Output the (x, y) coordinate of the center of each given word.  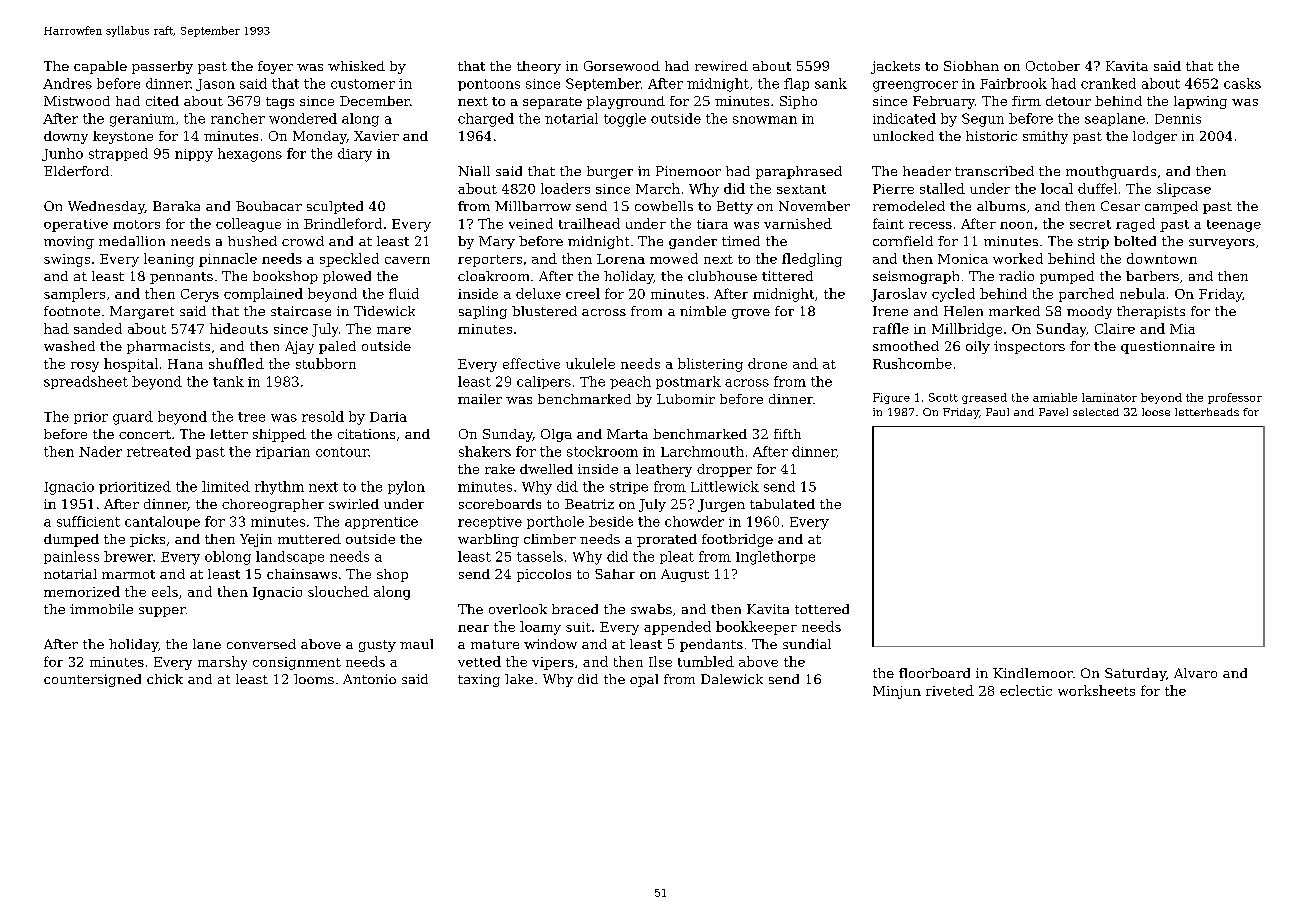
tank (228, 381)
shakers (485, 451)
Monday (320, 137)
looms (314, 679)
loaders (565, 188)
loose (1156, 412)
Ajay (299, 347)
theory (539, 67)
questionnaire (1168, 347)
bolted (1135, 241)
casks (1242, 83)
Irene (890, 311)
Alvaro (1195, 673)
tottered (822, 609)
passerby (162, 67)
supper (162, 612)
